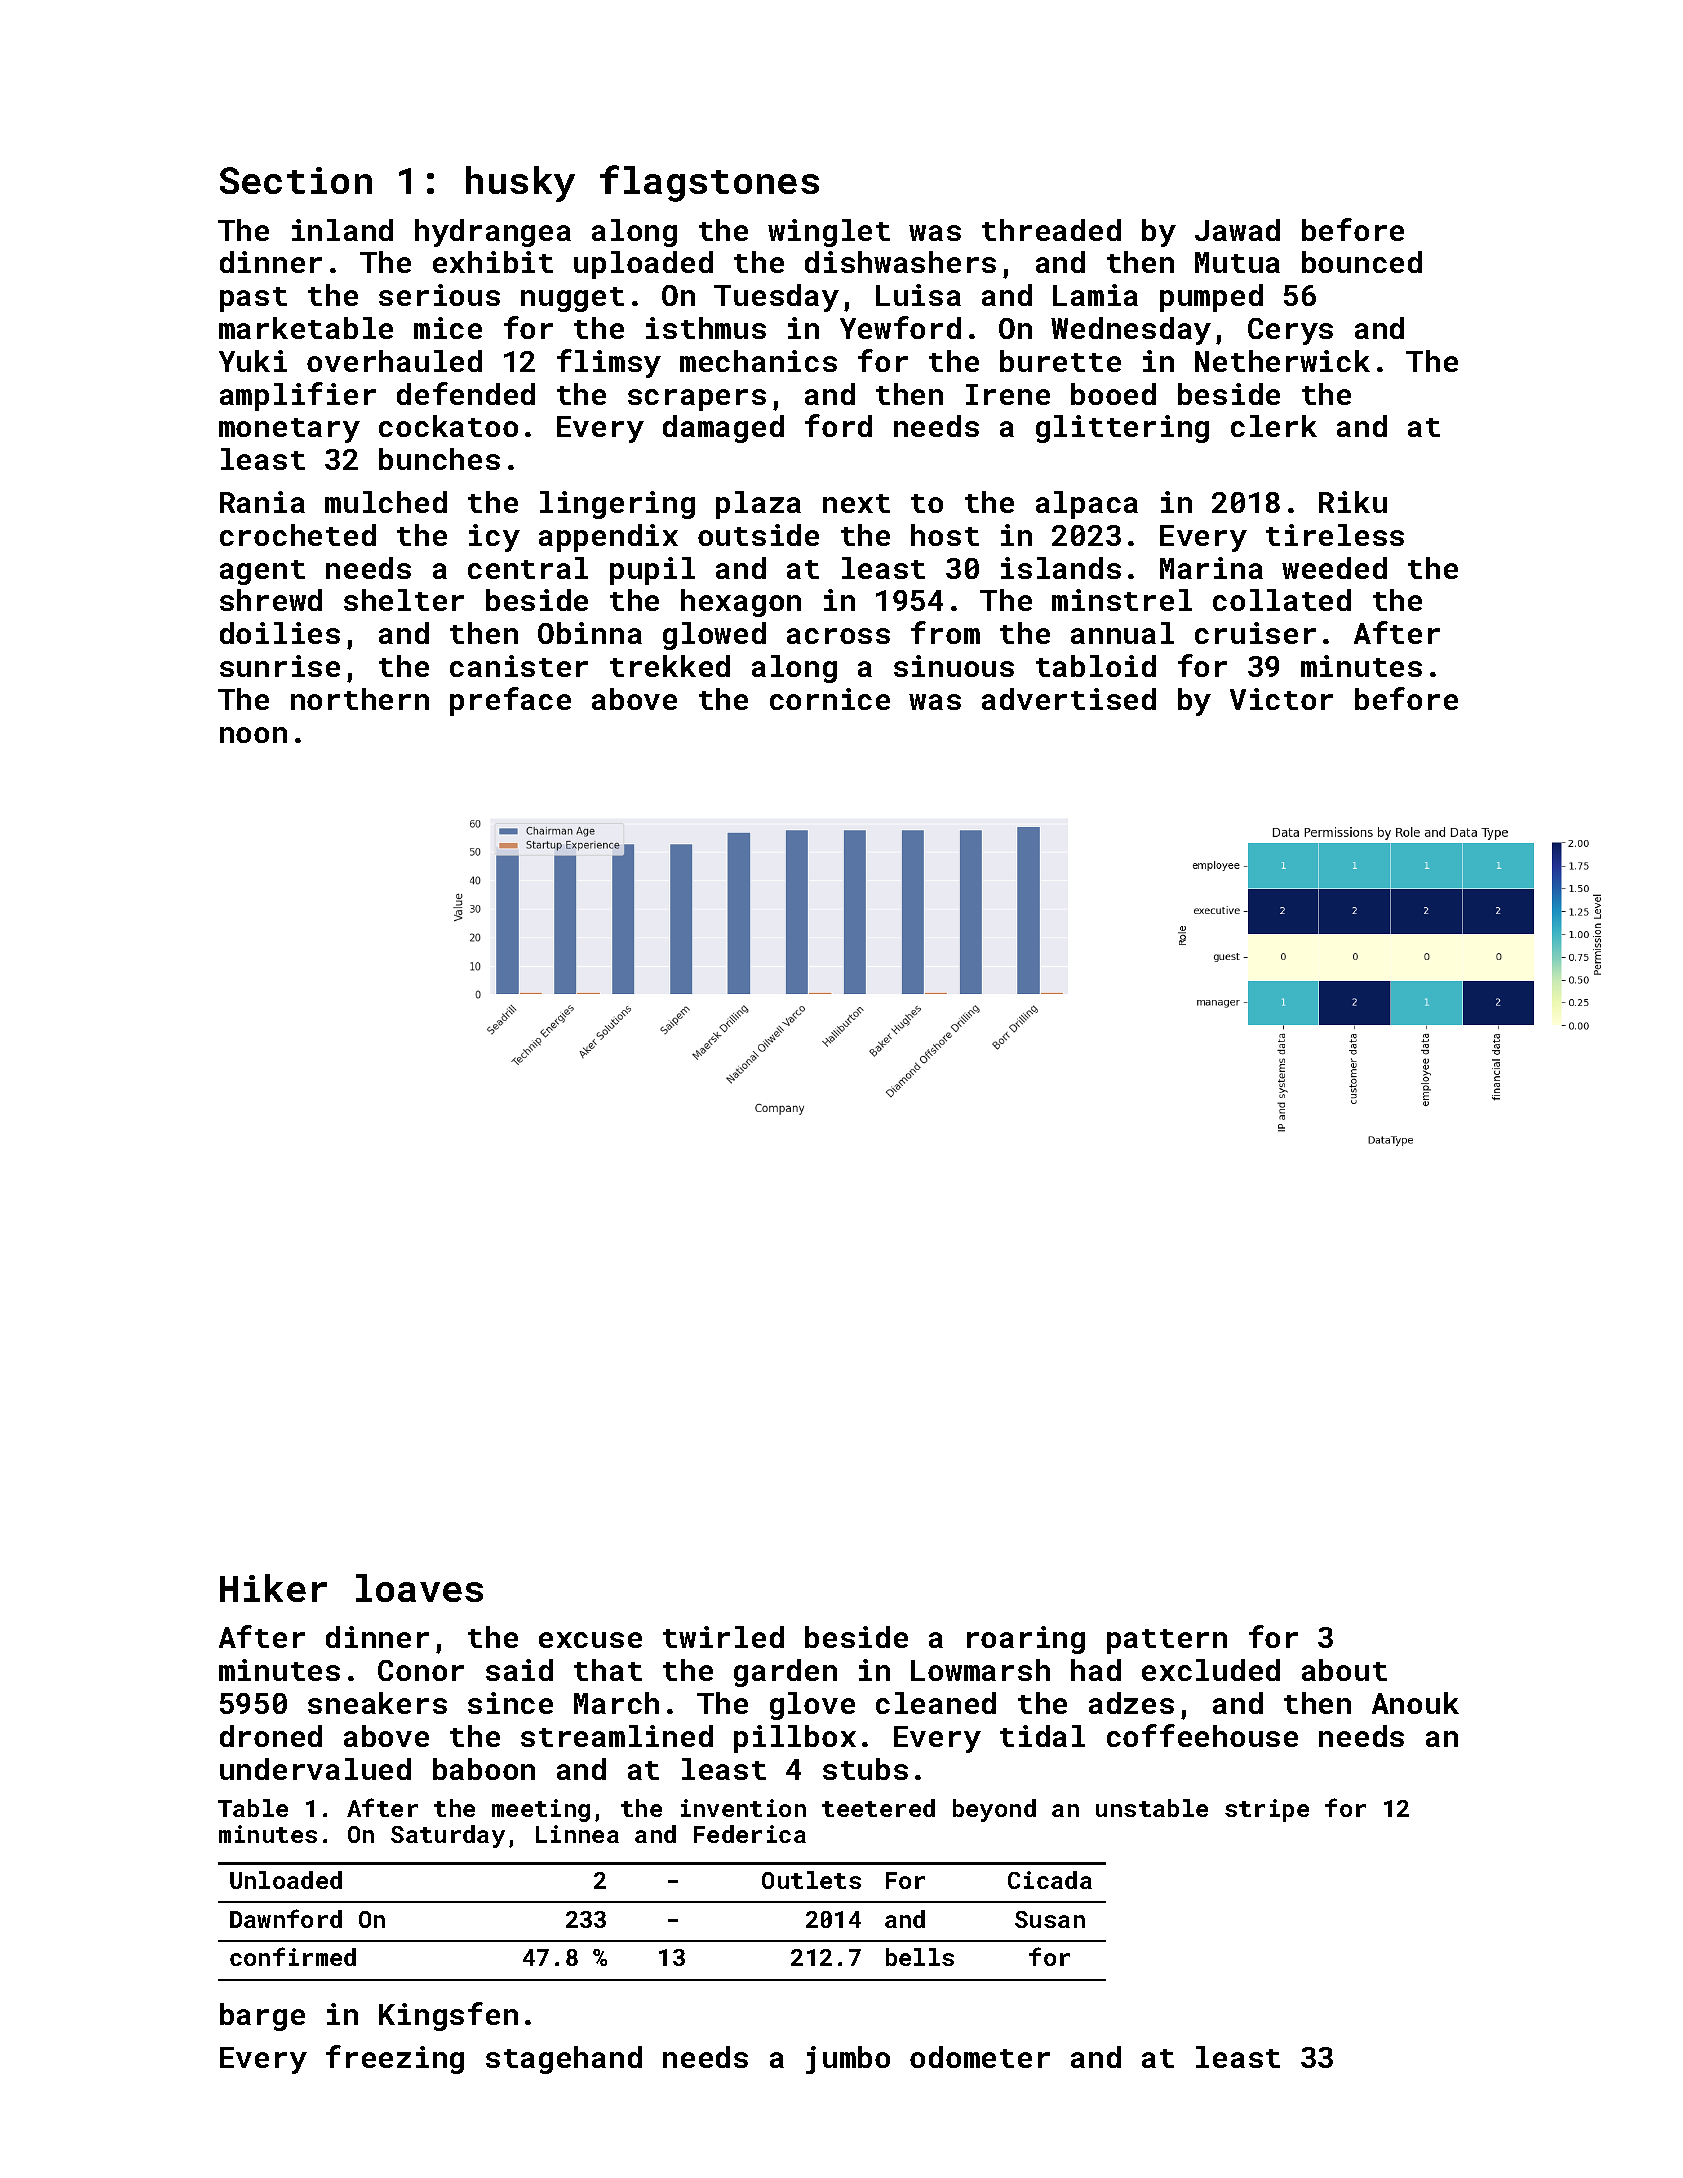 Image resolution: width=1683 pixels, height=2178 pixels. Describe the element at coordinates (830, 699) in the document. I see `cornice` at that location.
